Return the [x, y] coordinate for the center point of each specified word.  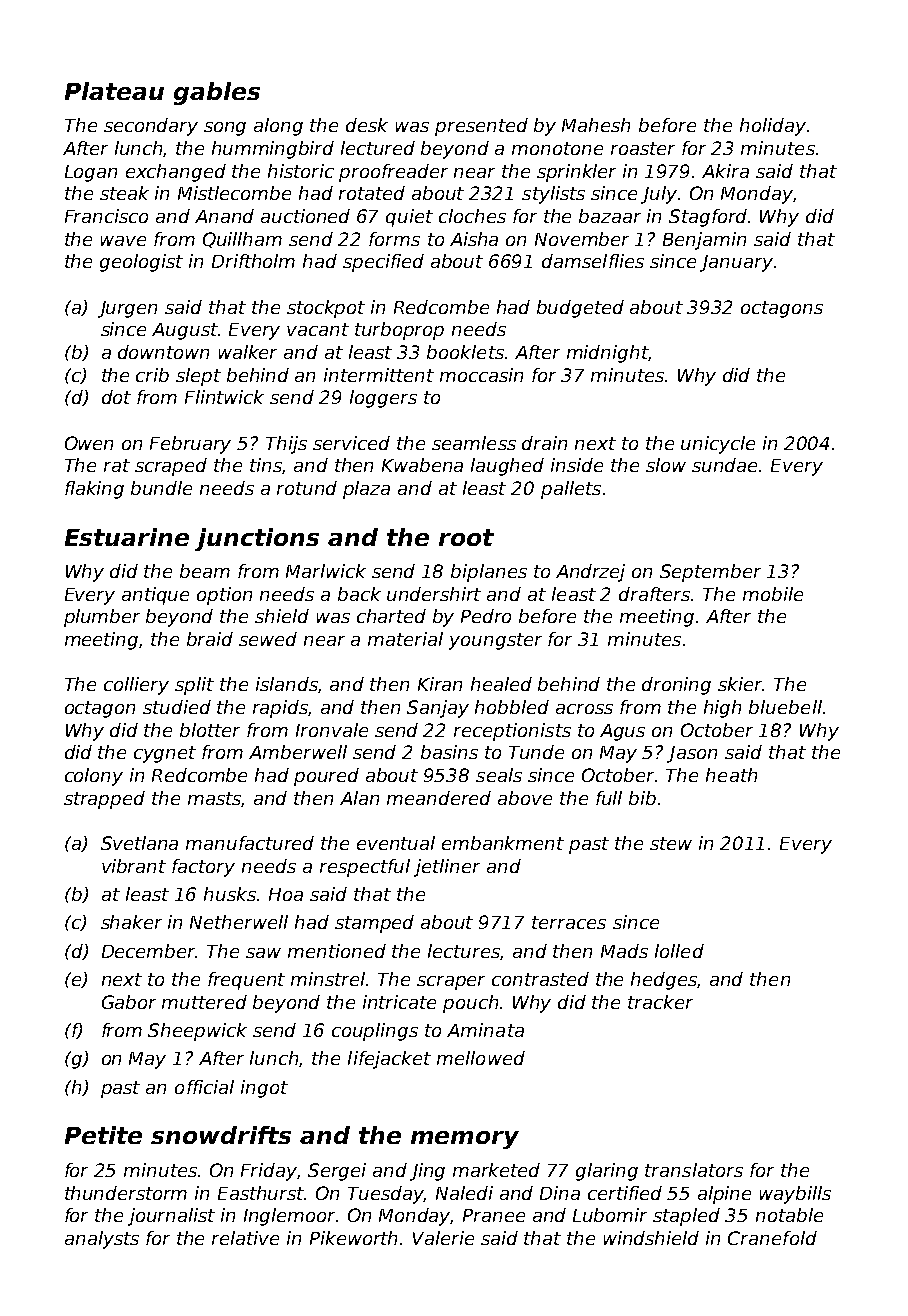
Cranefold [772, 1238]
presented [481, 127]
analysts [102, 1240]
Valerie [443, 1238]
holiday [773, 127]
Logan [91, 173]
